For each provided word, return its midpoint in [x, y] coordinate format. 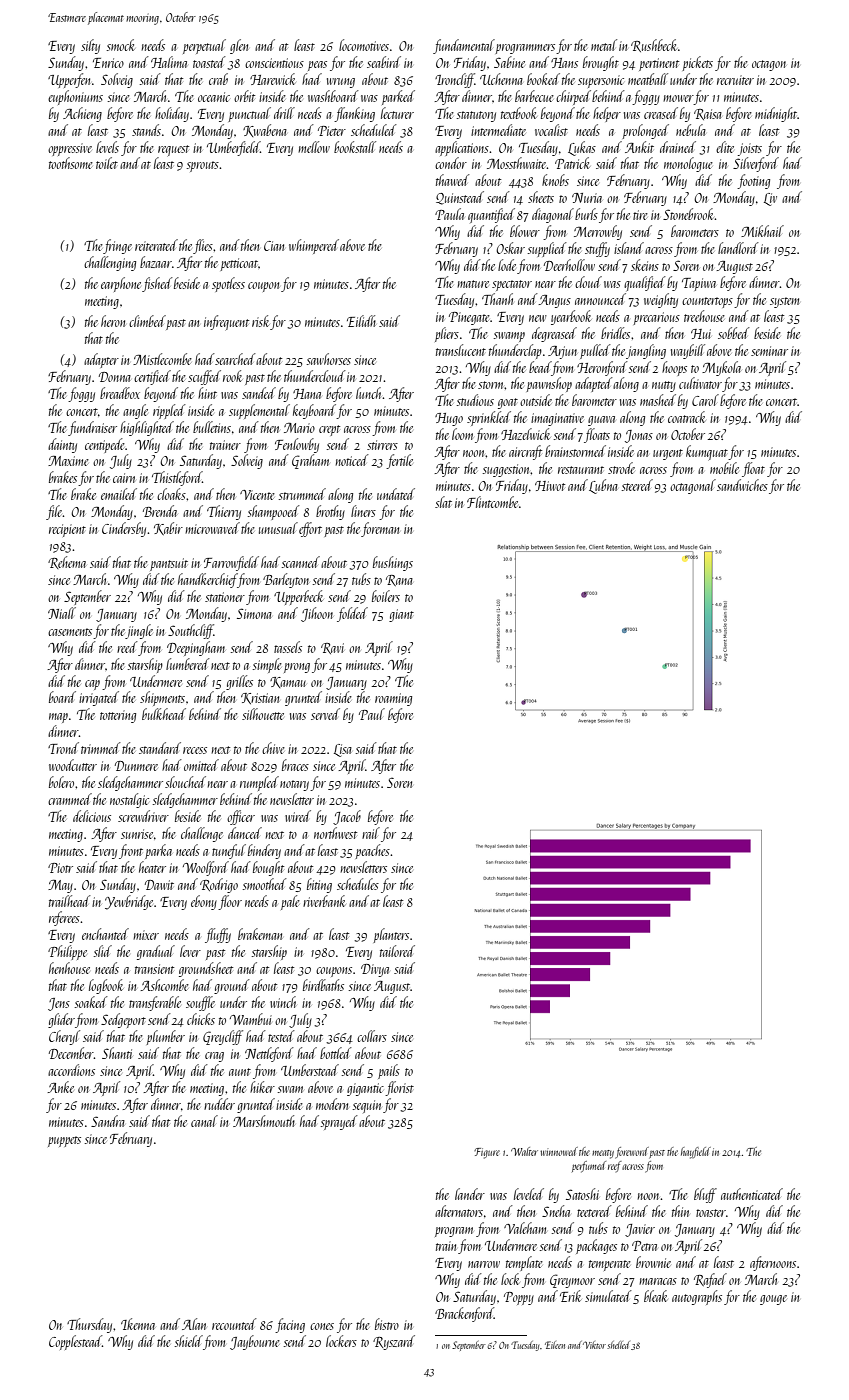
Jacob [347, 817]
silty [90, 46]
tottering [118, 716]
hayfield [696, 1153]
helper [607, 114]
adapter [101, 360]
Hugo [449, 419]
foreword [632, 1153]
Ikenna [138, 1324]
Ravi [332, 648]
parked [398, 97]
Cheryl [64, 1037]
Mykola [721, 368]
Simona [254, 613]
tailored [397, 951]
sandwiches [742, 485]
